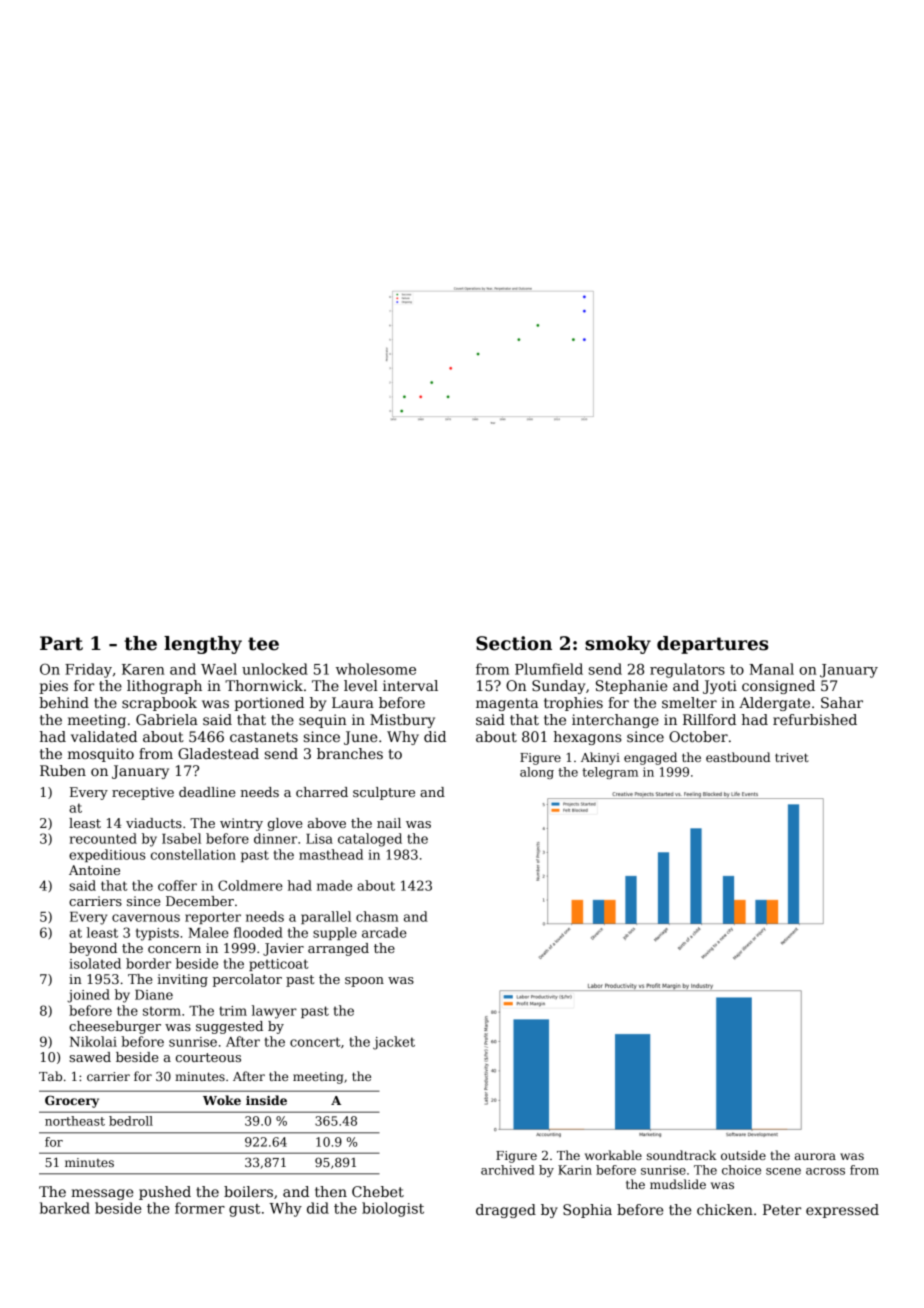 The height and width of the image is (1308, 924). I want to click on chicken, so click(725, 1209).
